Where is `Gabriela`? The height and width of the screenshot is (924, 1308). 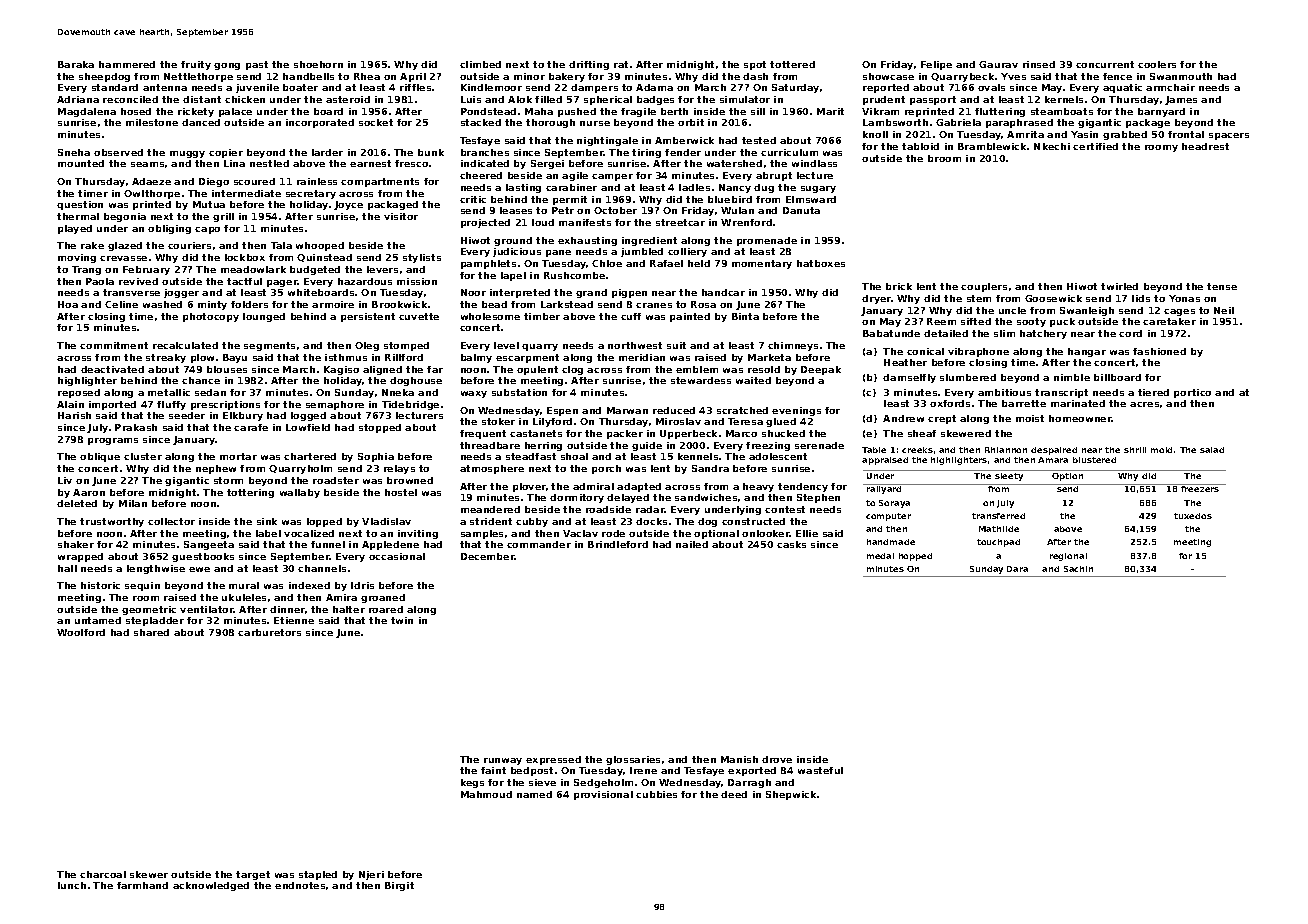
Gabriela is located at coordinates (958, 122).
